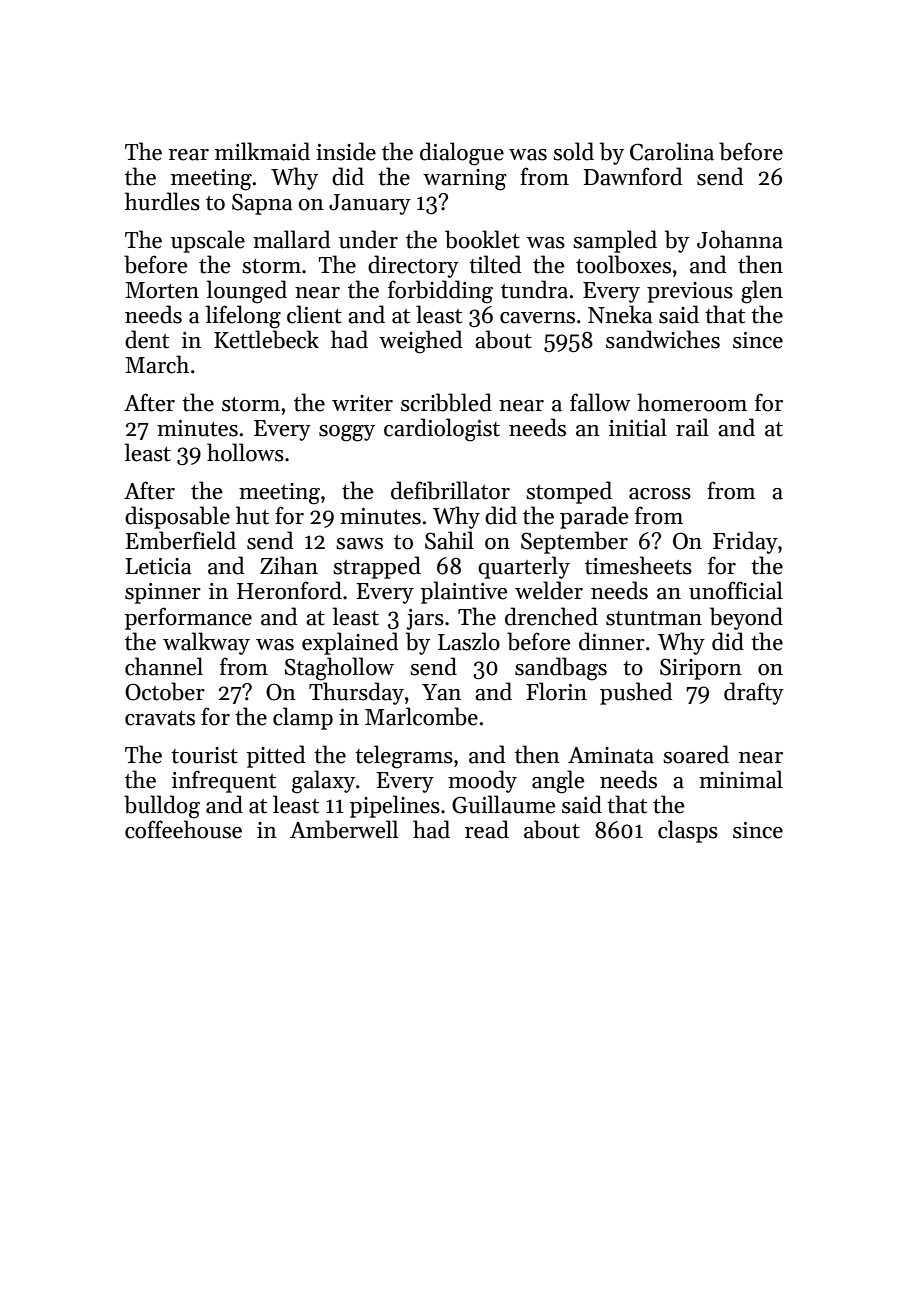 The height and width of the screenshot is (1316, 908). Describe the element at coordinates (245, 452) in the screenshot. I see `hollows` at that location.
